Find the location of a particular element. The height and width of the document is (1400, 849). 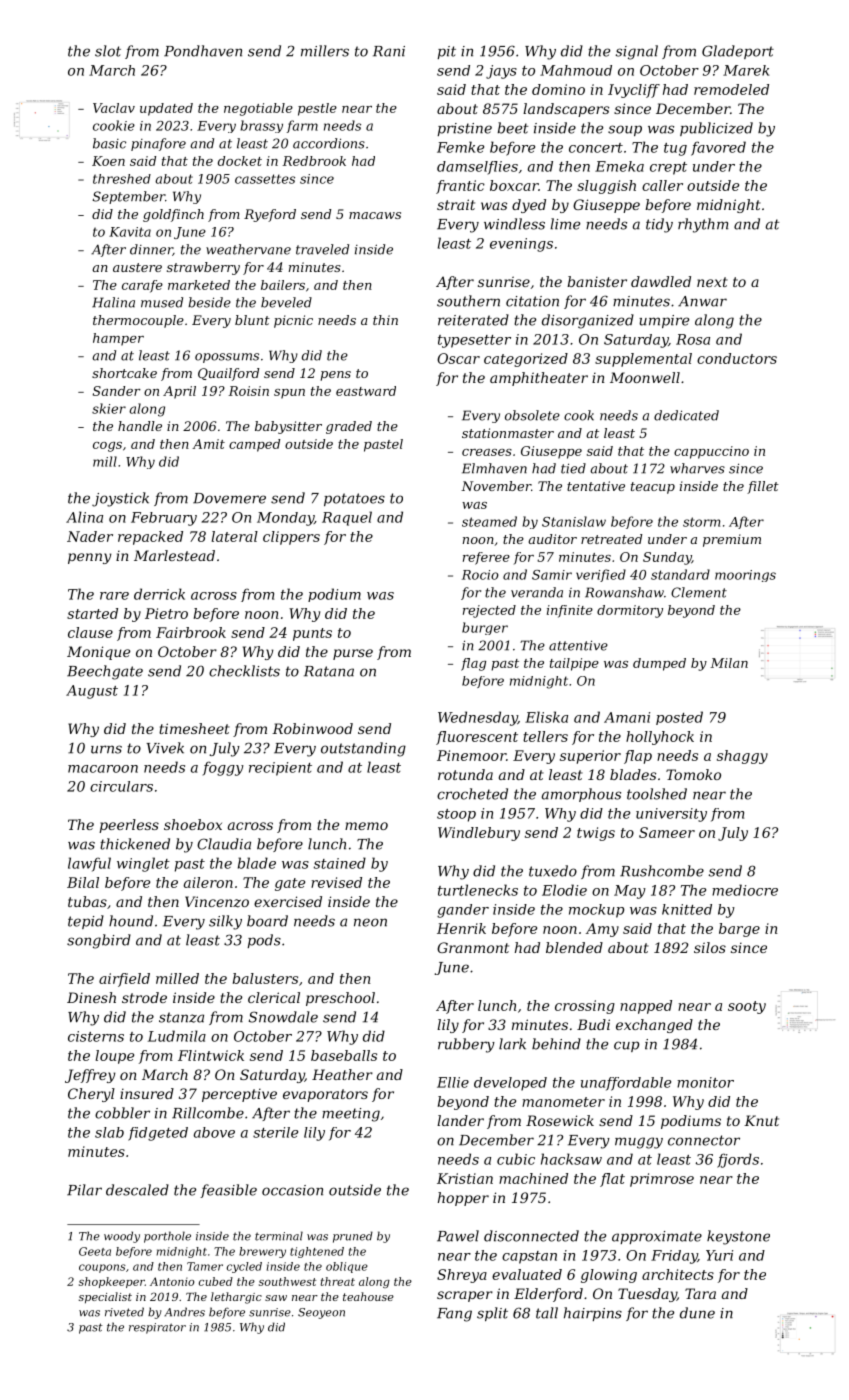

pens is located at coordinates (335, 376).
